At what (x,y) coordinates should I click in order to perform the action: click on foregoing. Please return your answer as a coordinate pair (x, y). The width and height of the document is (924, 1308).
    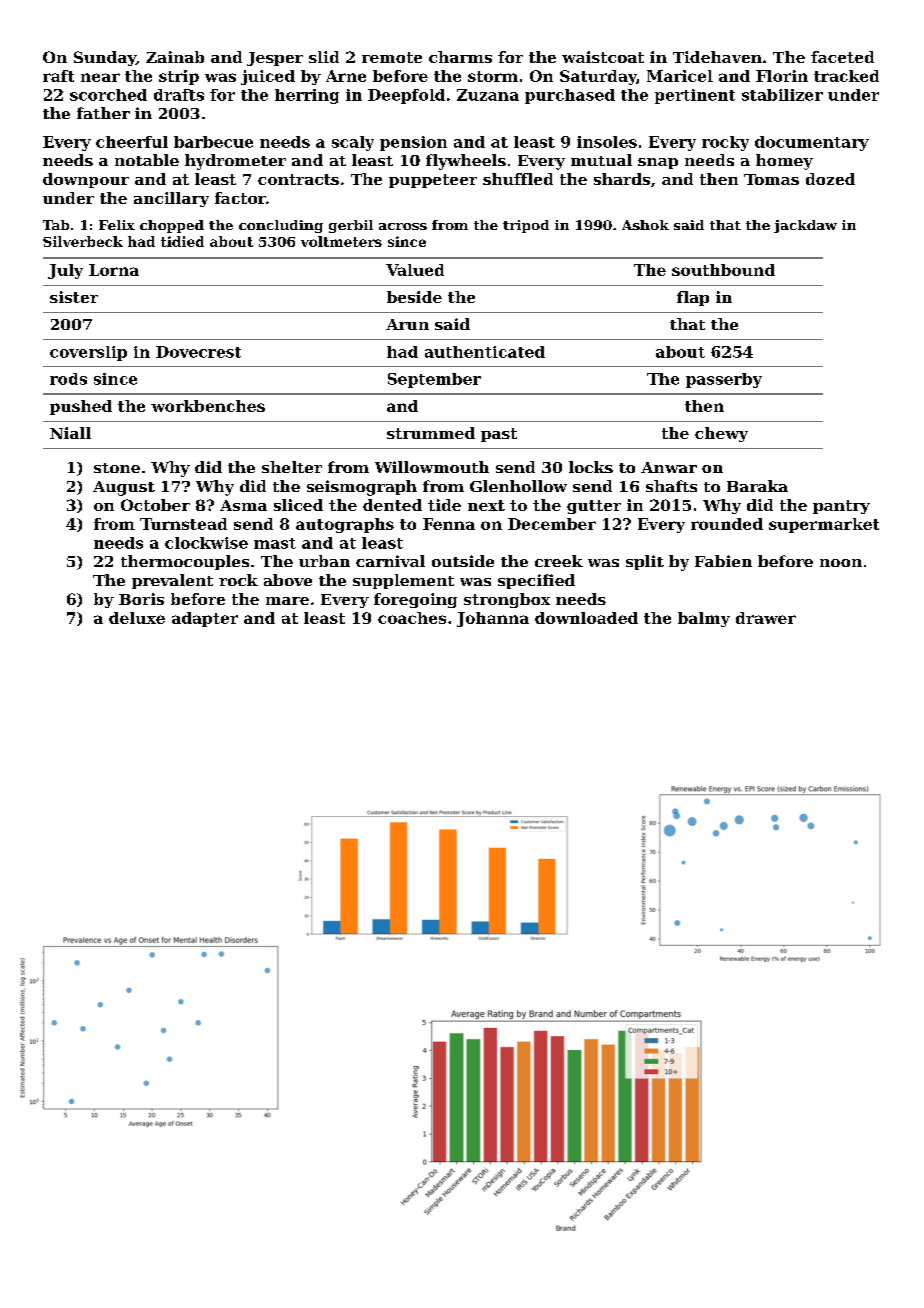
    Looking at the image, I should click on (415, 600).
